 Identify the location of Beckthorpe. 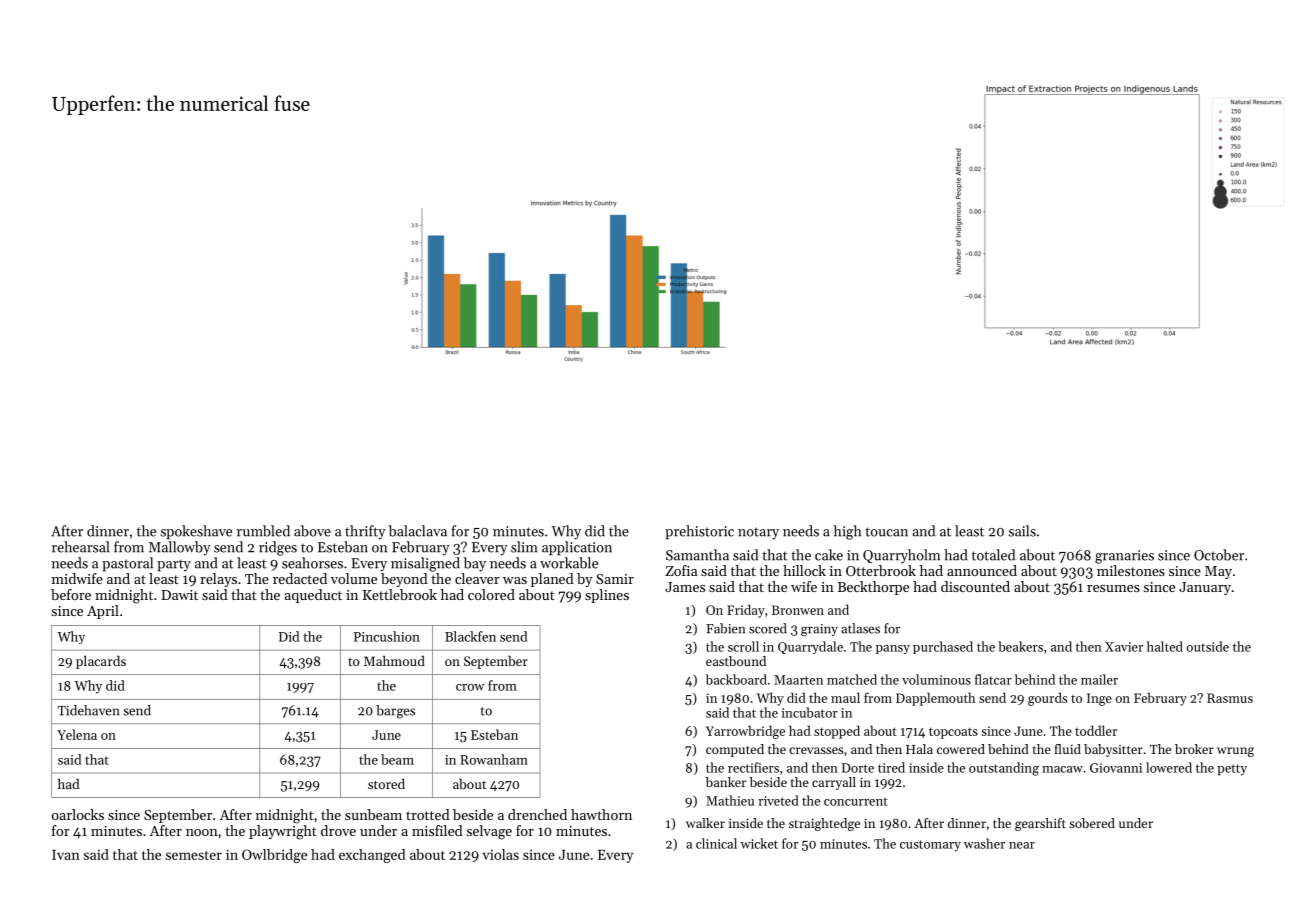
(873, 588).
